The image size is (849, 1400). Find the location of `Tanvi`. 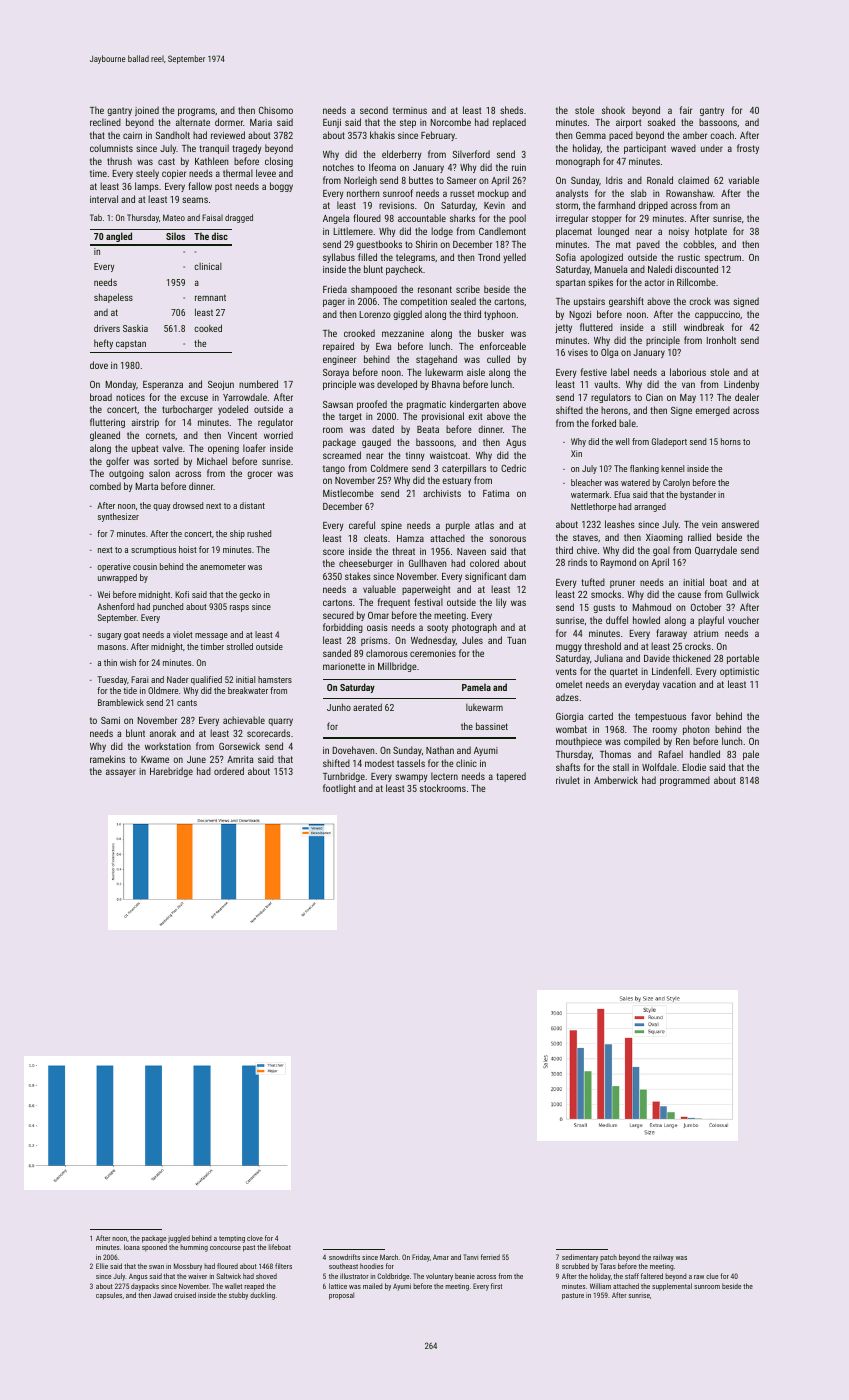

Tanvi is located at coordinates (470, 1257).
